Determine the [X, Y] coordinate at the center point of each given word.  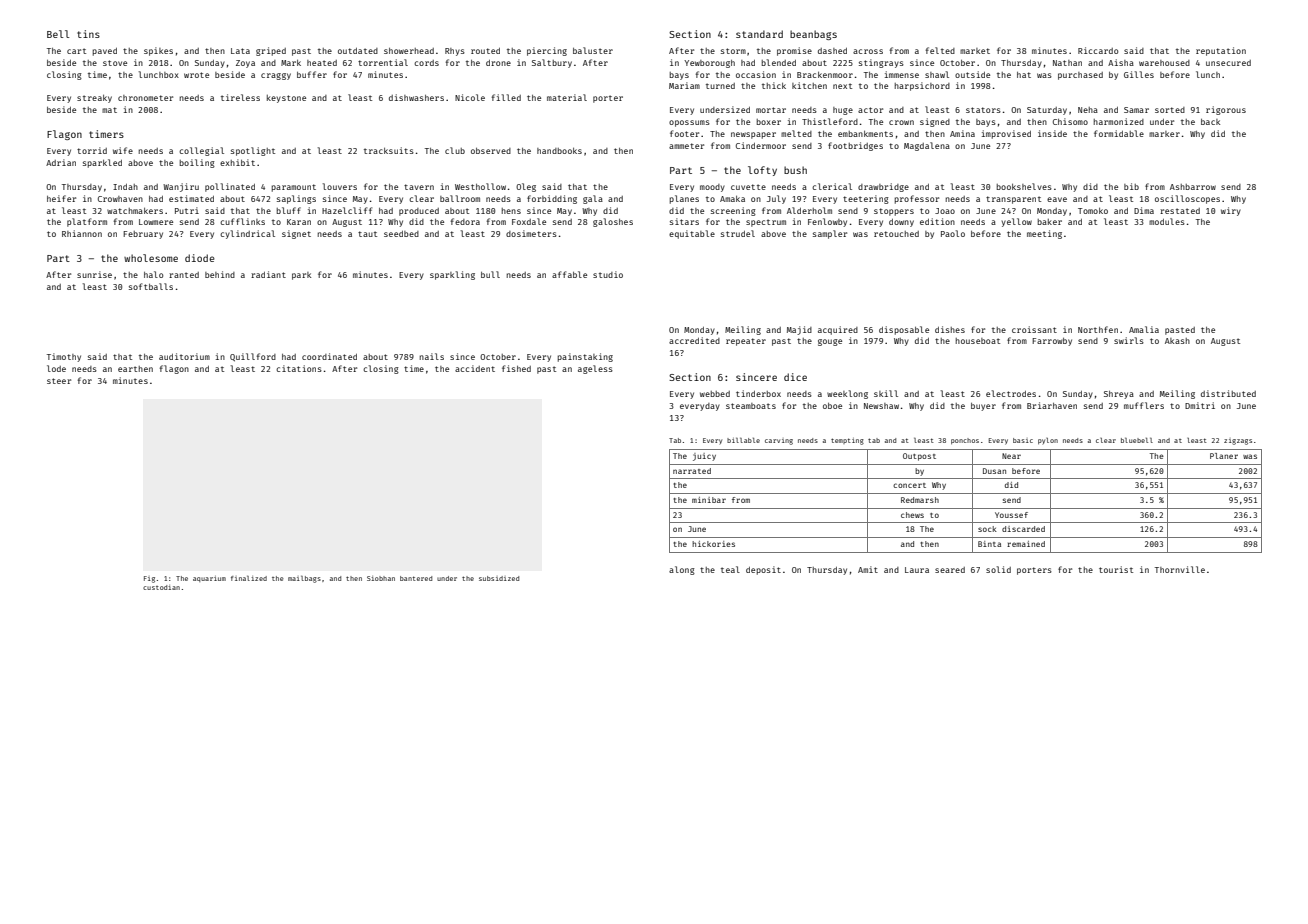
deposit [763, 570]
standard [759, 34]
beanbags [813, 35]
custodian [161, 587]
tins [88, 34]
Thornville [1180, 569]
